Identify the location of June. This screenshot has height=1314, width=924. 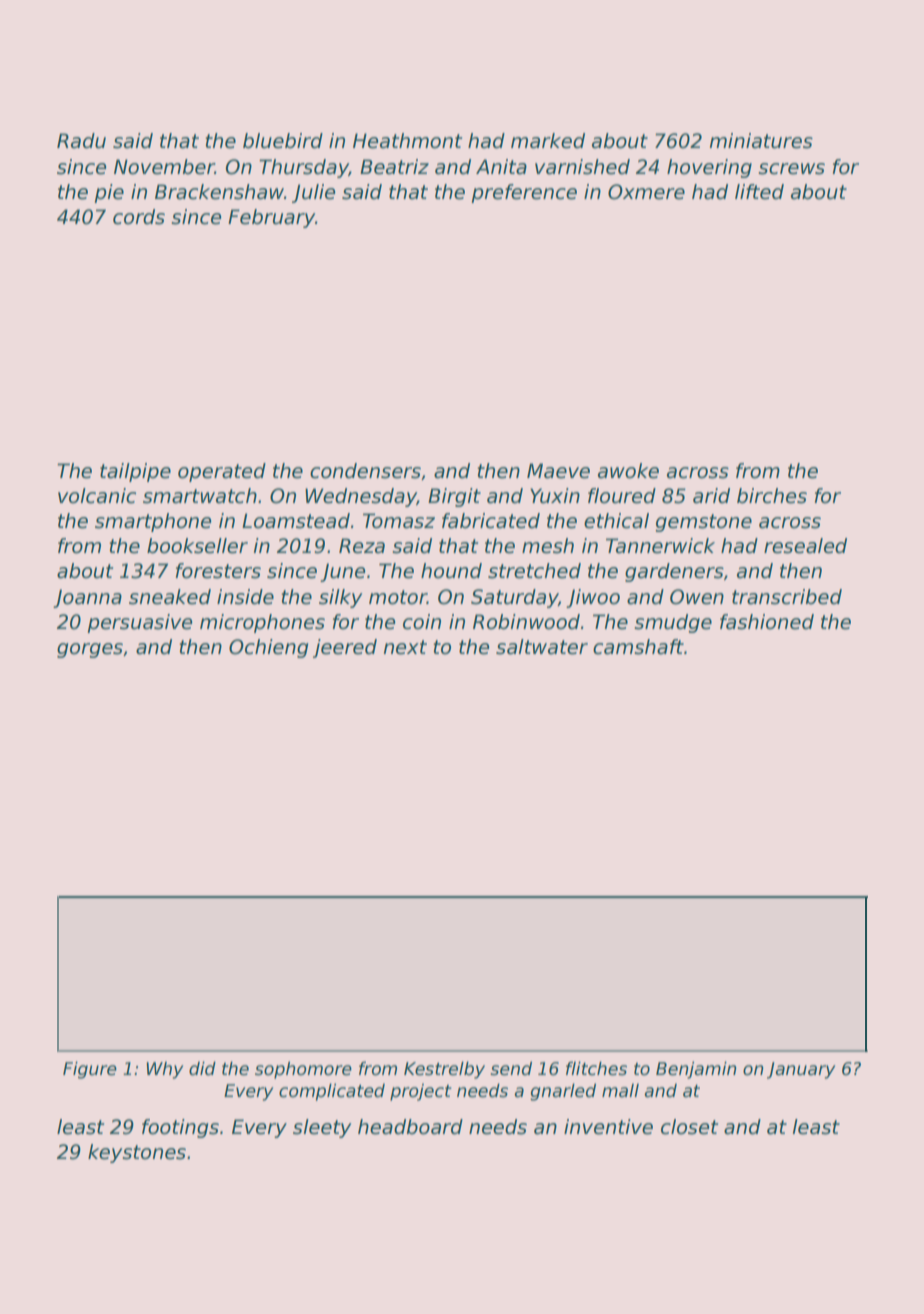
(343, 572).
